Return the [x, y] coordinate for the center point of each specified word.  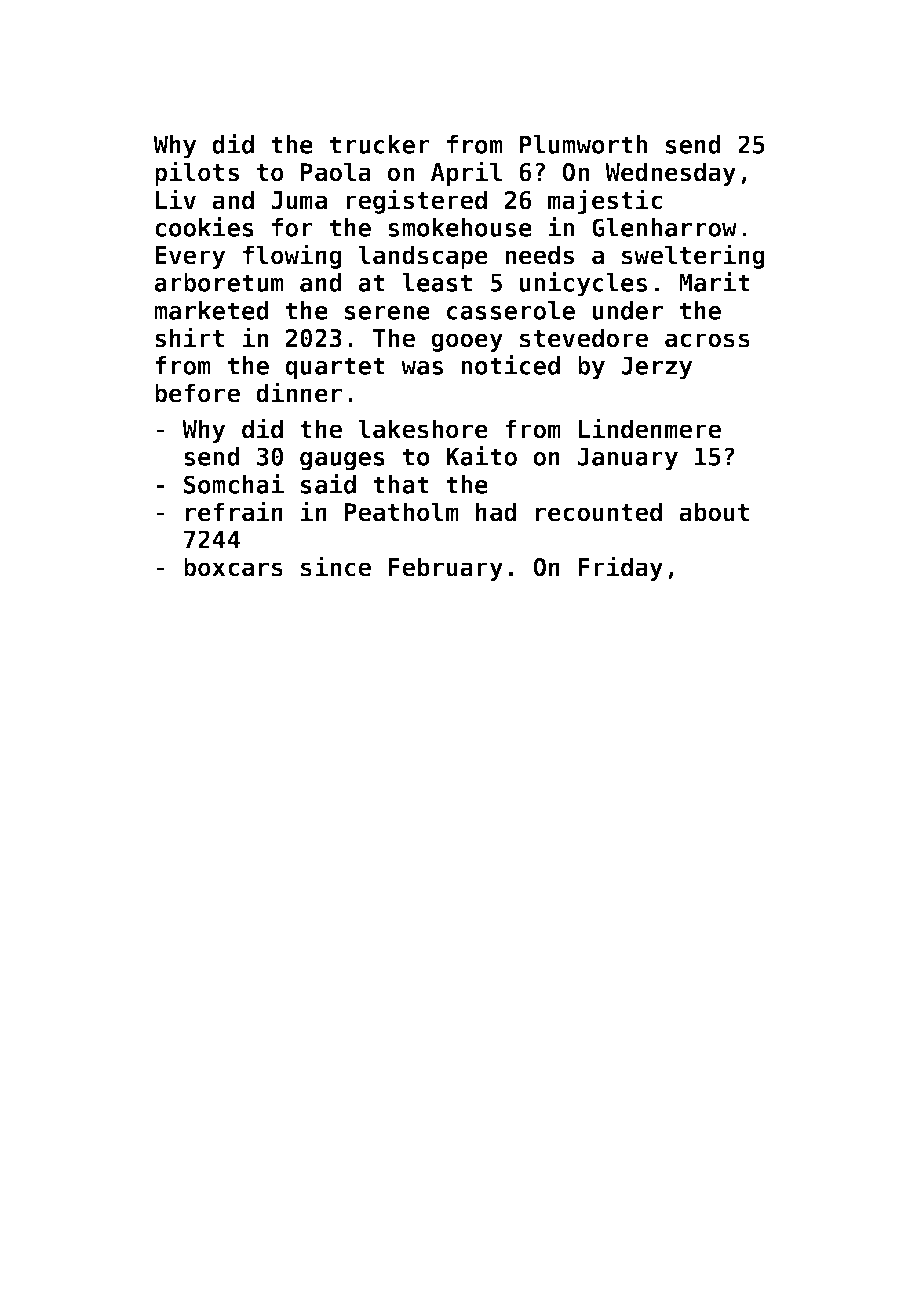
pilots [197, 173]
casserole [511, 310]
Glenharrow [664, 227]
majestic [605, 201]
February [445, 569]
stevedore [584, 338]
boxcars [233, 567]
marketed [211, 310]
